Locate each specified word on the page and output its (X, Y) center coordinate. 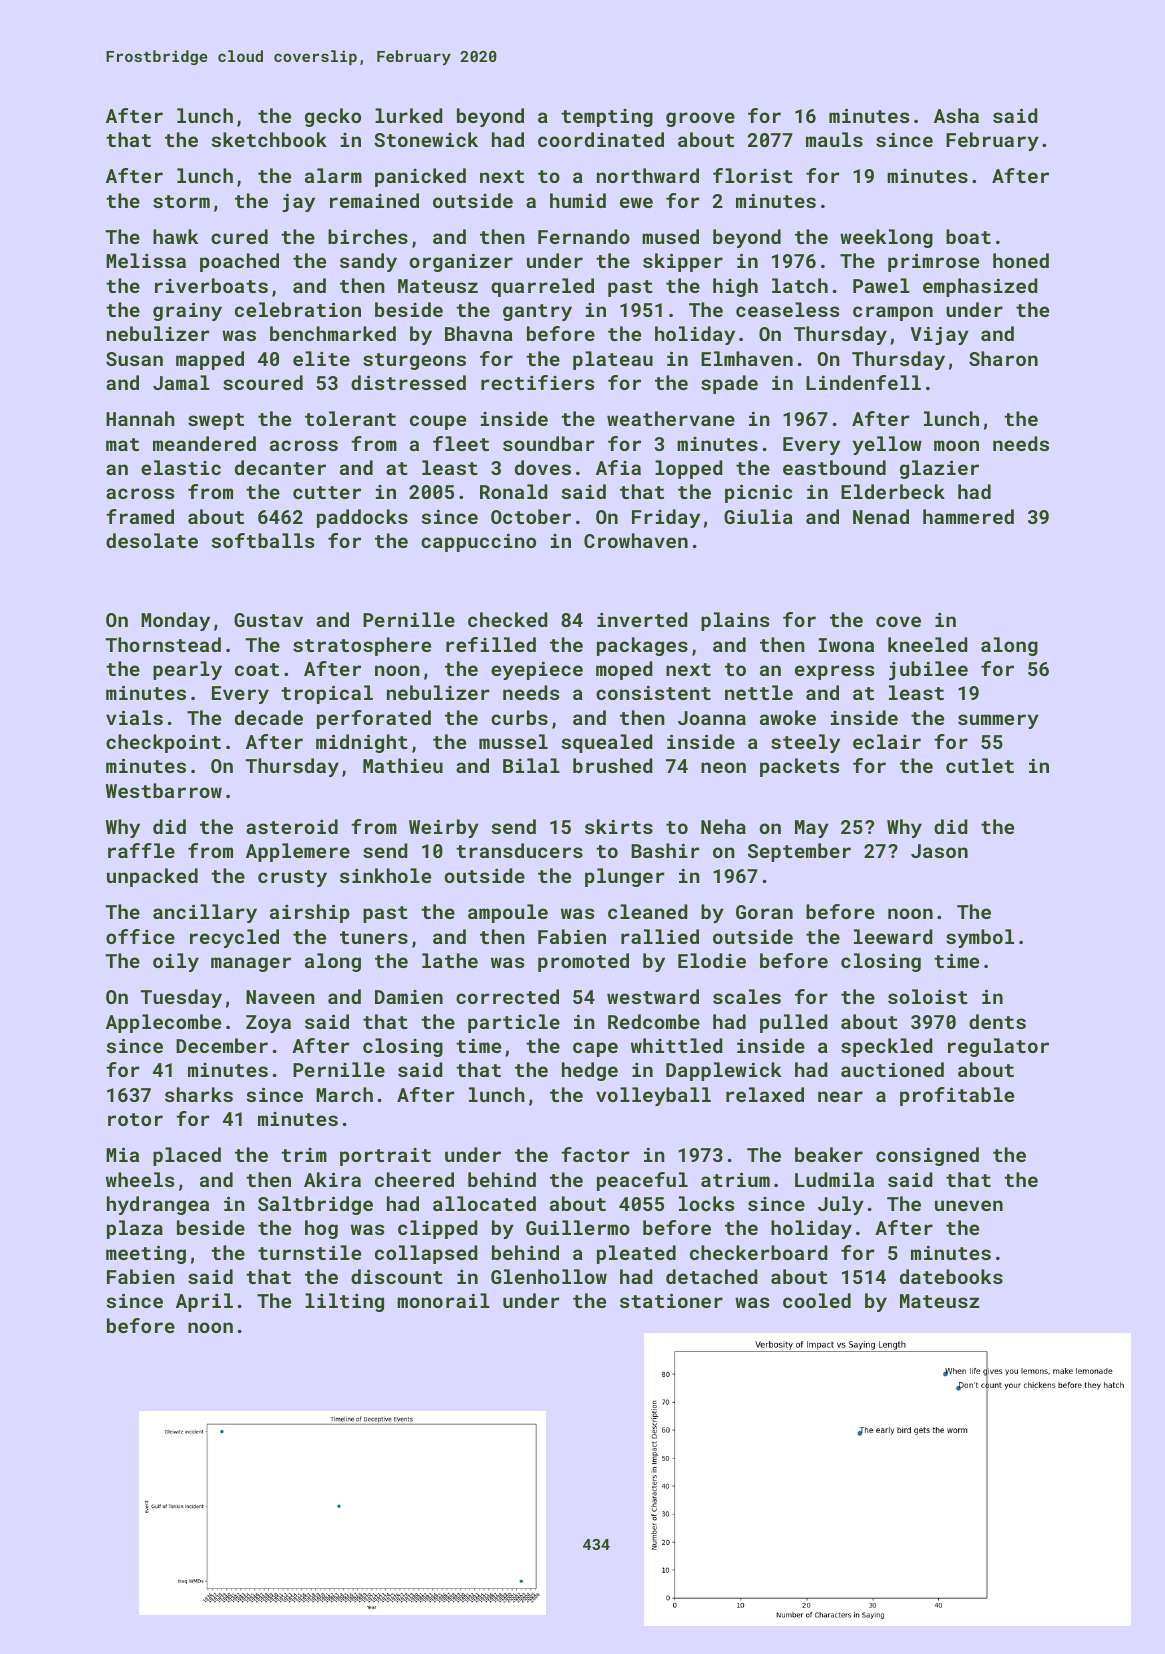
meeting (146, 1254)
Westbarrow (164, 790)
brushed (613, 765)
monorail (443, 1300)
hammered (968, 516)
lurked (409, 115)
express (834, 672)
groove (700, 119)
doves (543, 467)
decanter (280, 467)
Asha (956, 115)
